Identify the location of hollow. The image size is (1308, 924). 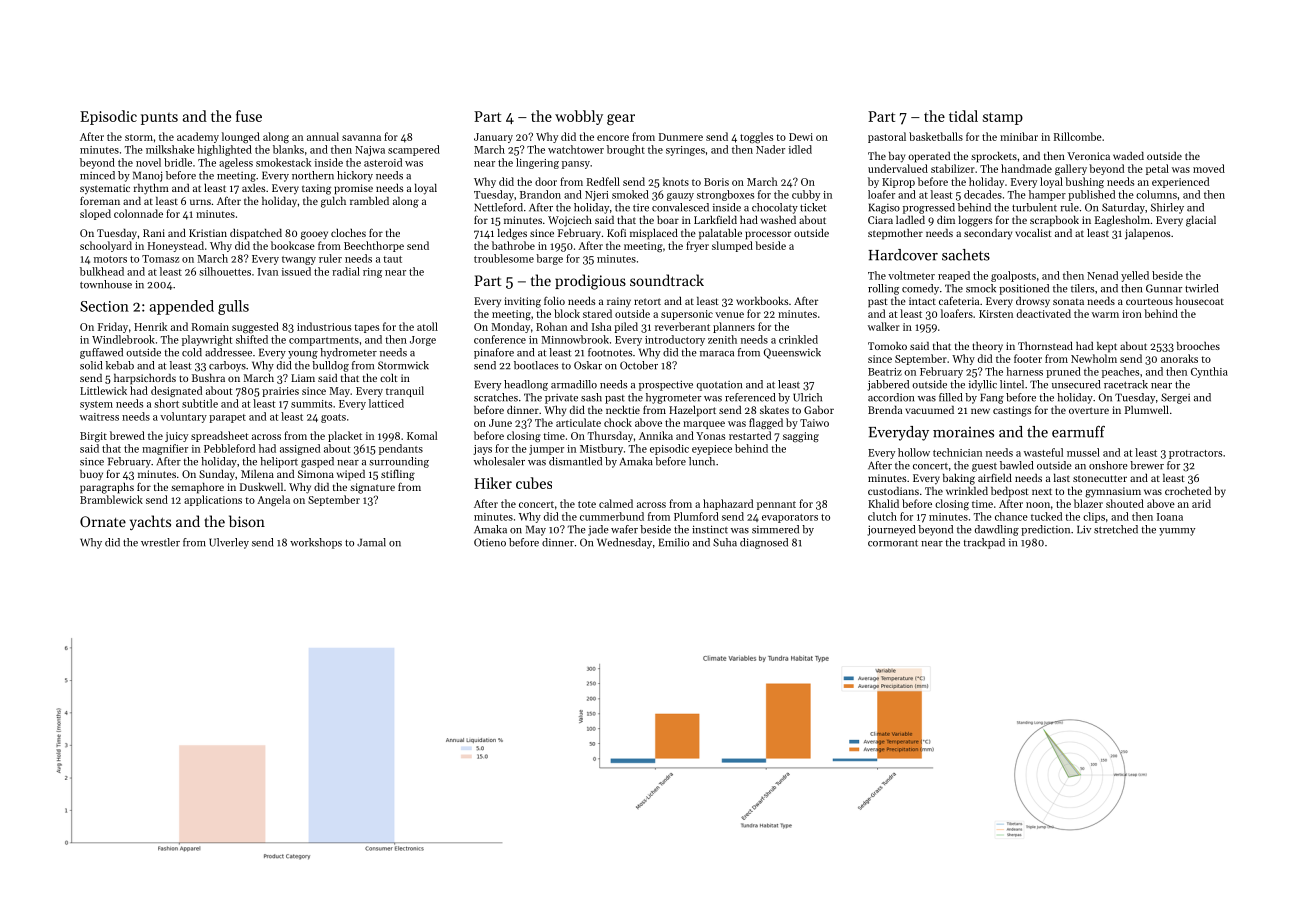
(914, 452).
